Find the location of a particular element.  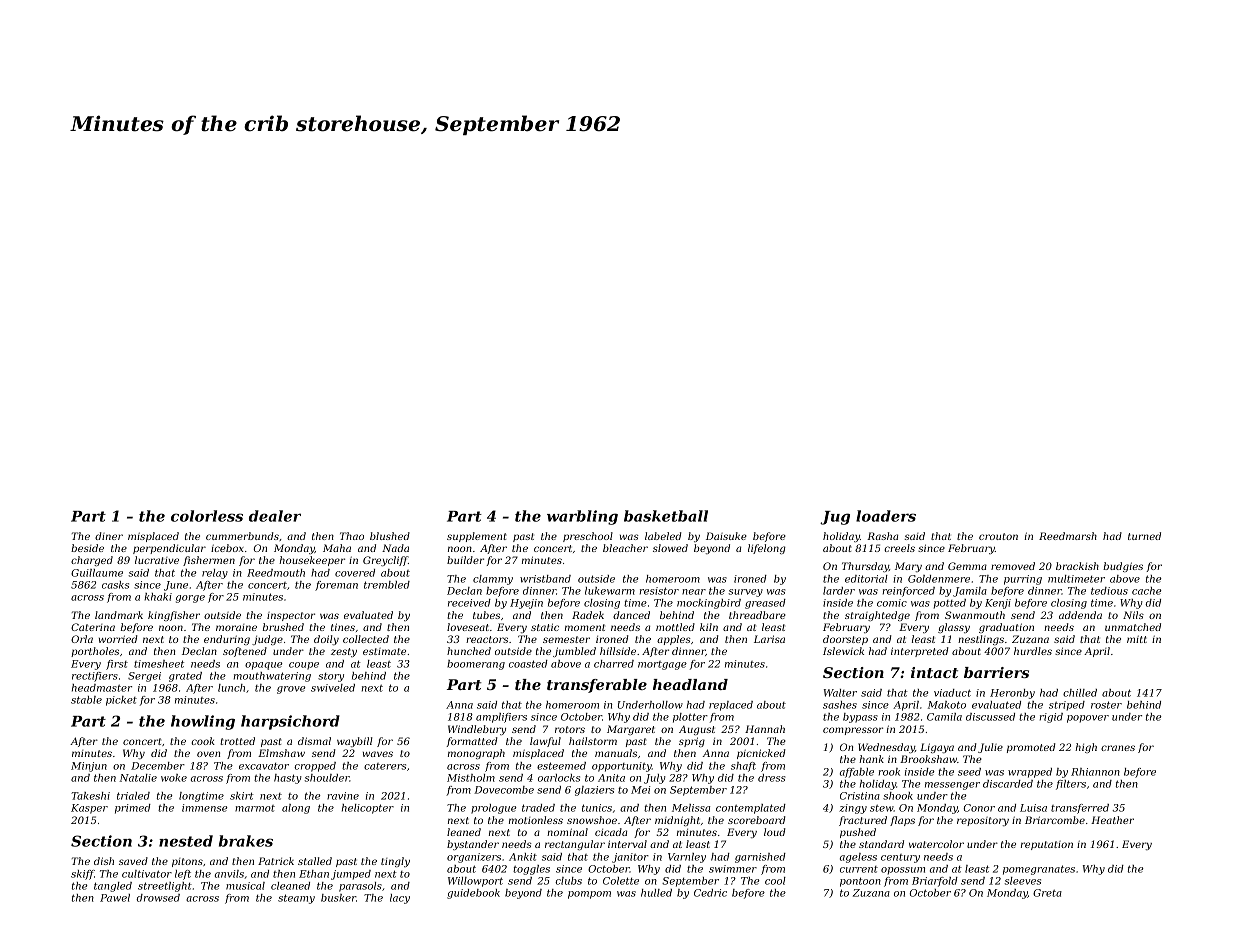

Greta is located at coordinates (1047, 893).
